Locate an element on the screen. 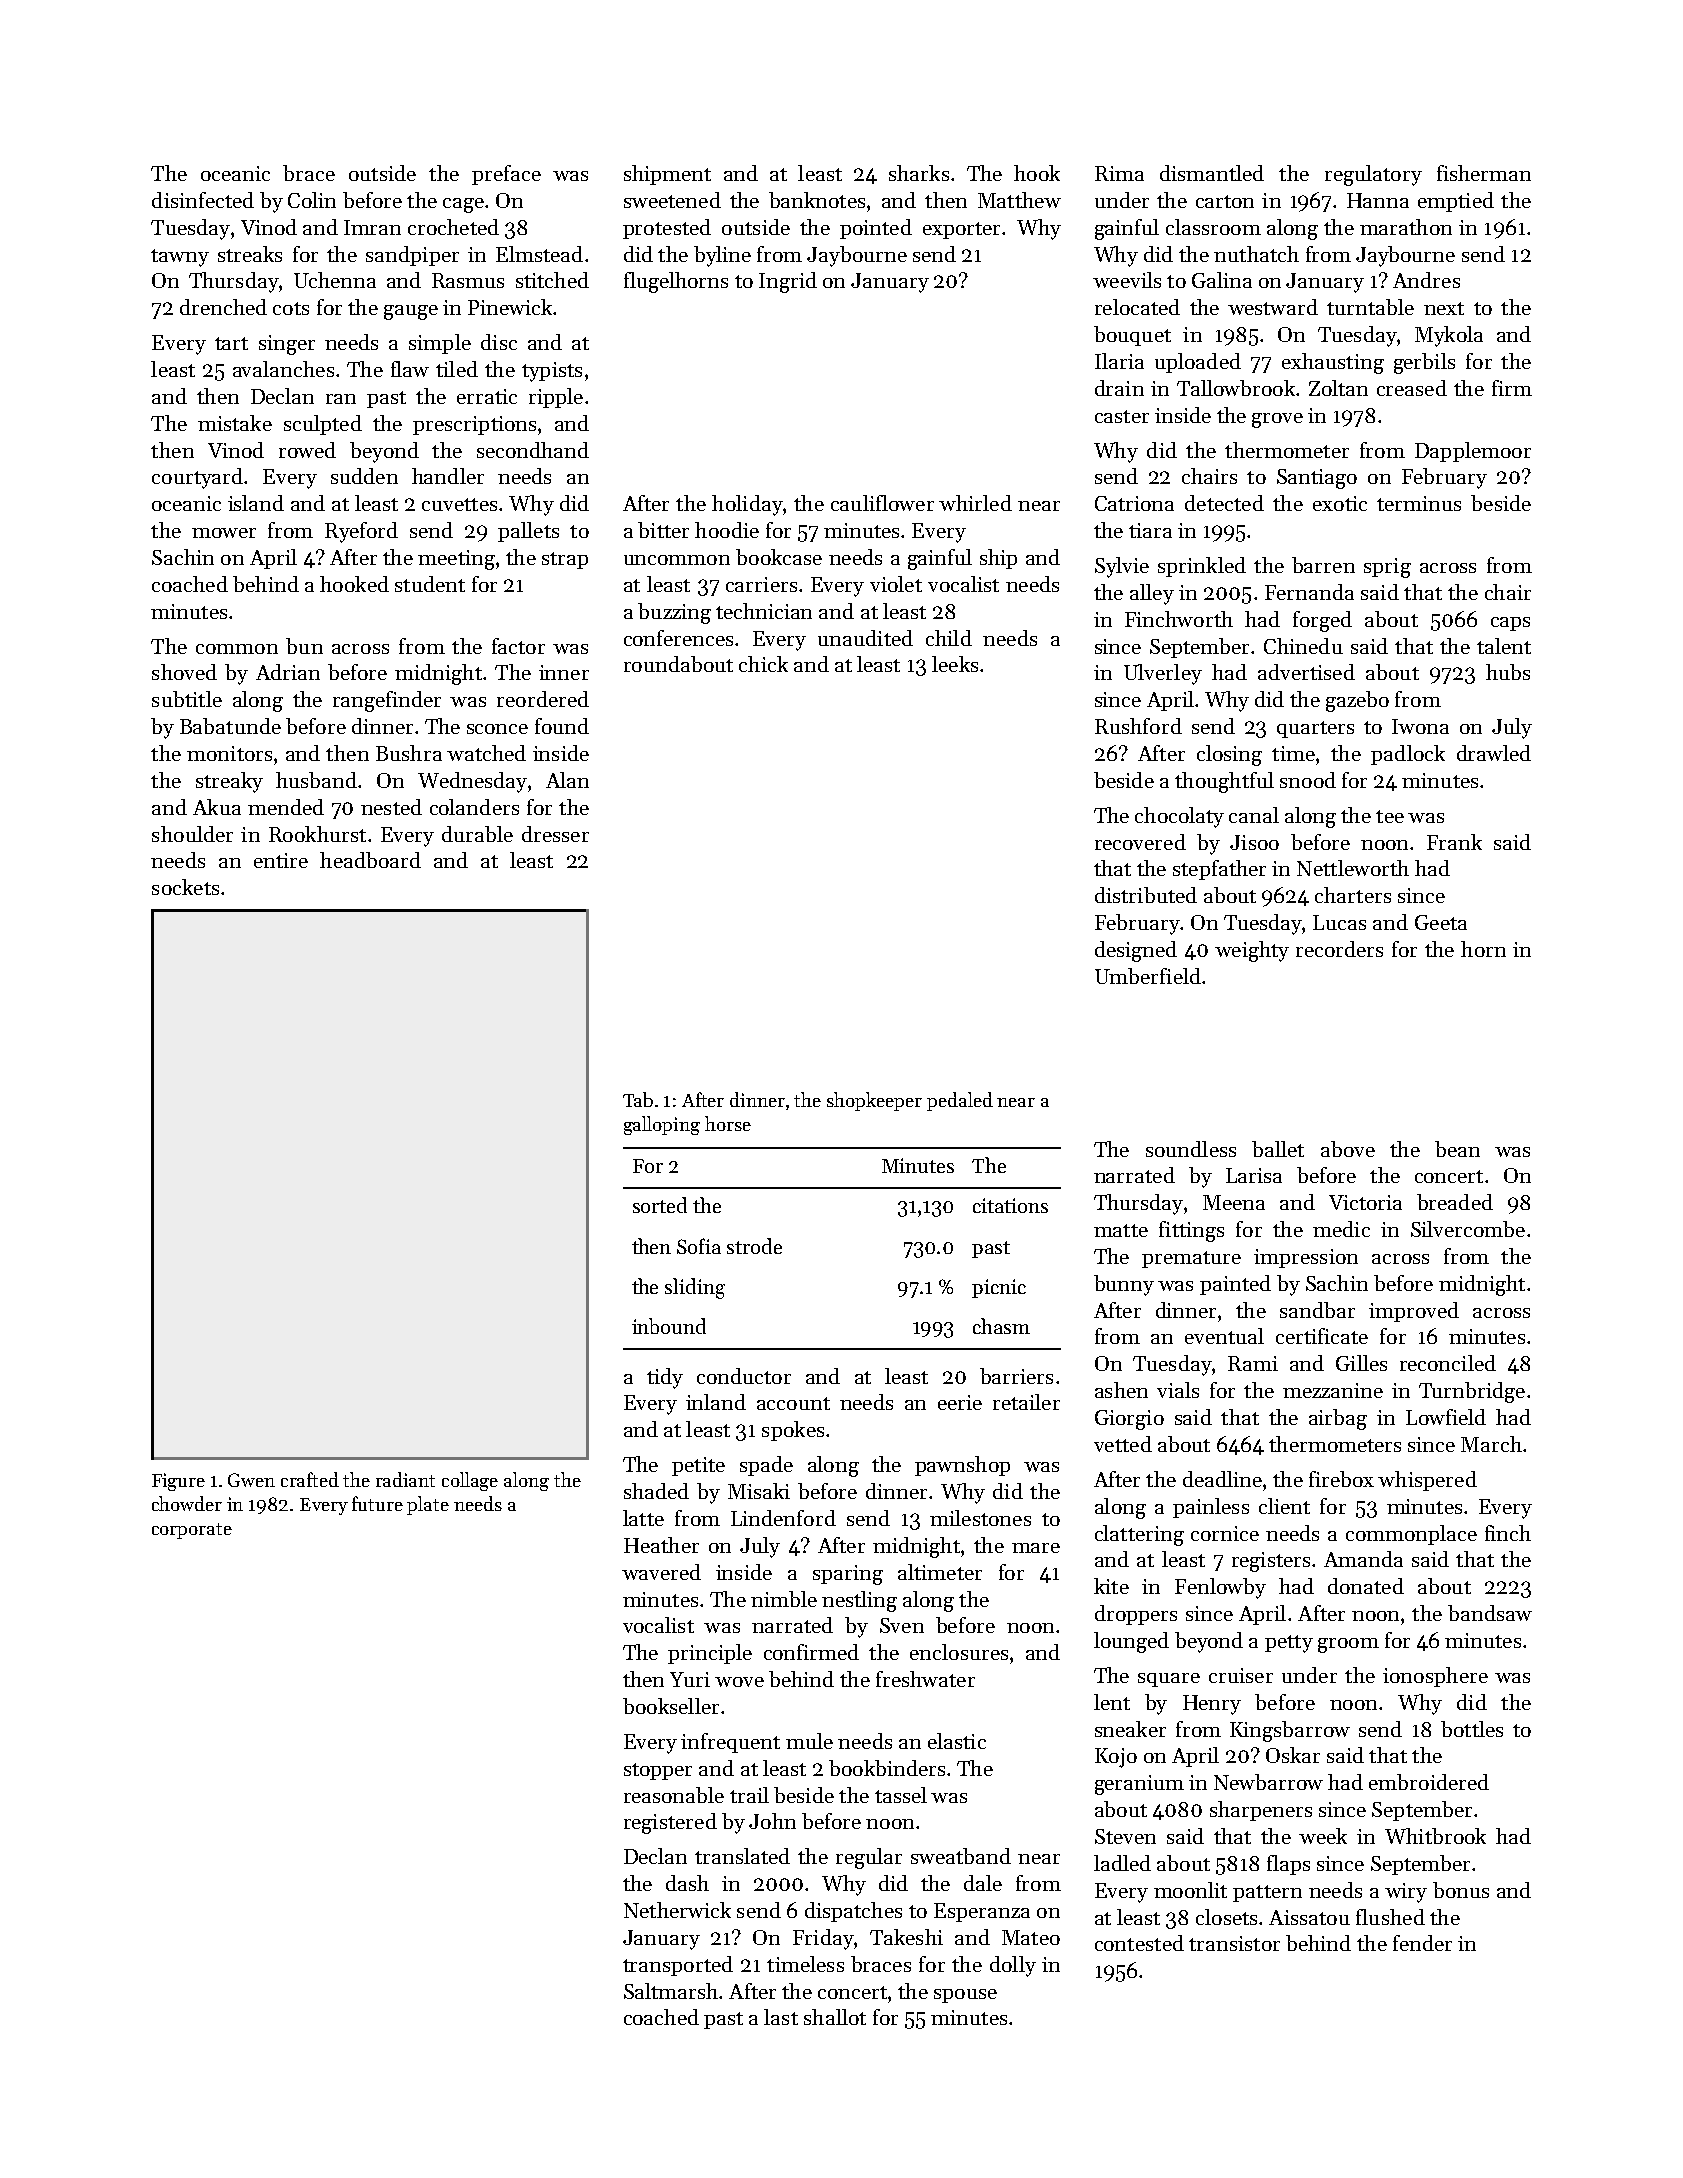 This screenshot has width=1683, height=2178. turntable is located at coordinates (1370, 307).
